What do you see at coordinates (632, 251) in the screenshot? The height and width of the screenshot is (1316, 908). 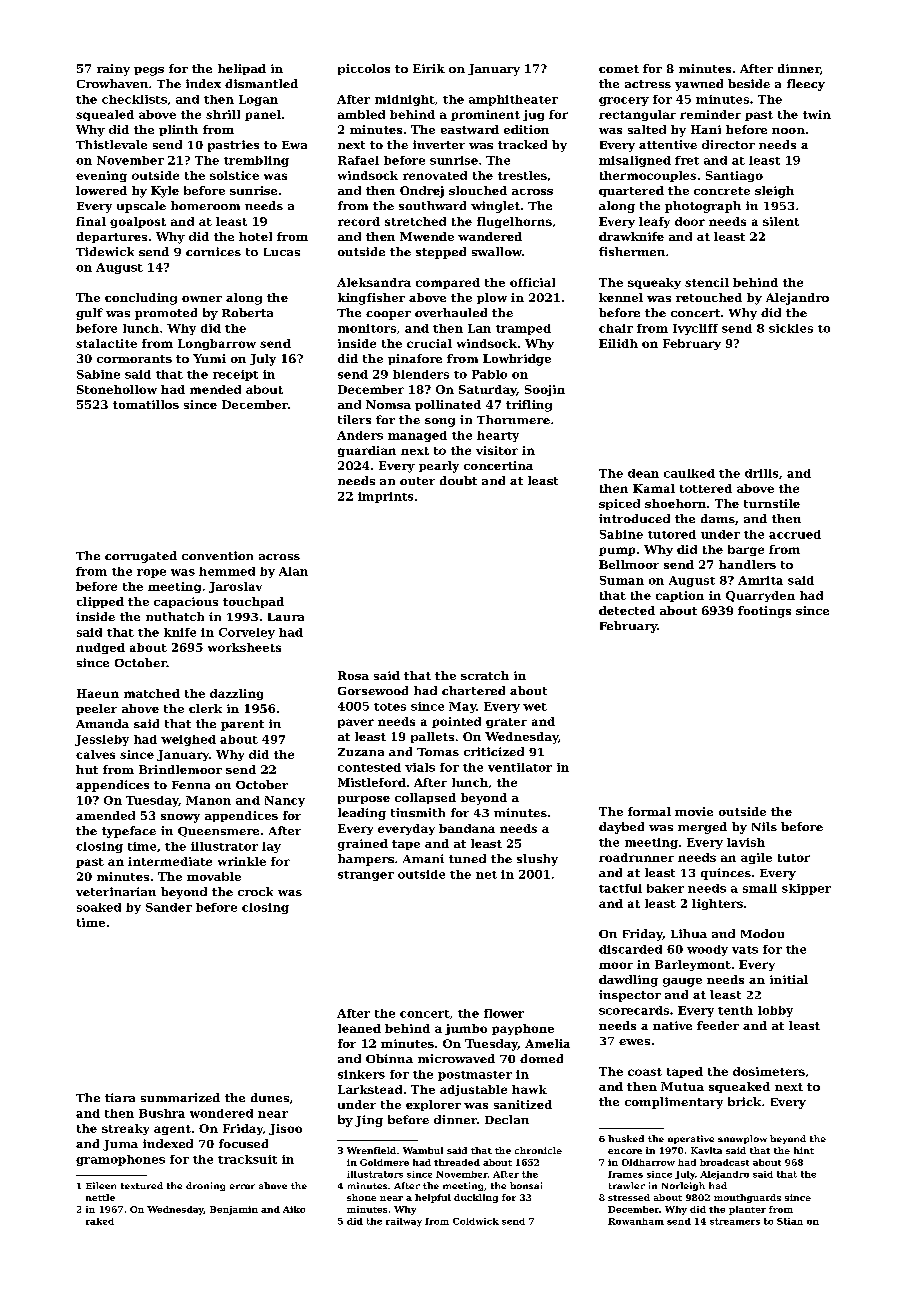 I see `fishermen` at bounding box center [632, 251].
